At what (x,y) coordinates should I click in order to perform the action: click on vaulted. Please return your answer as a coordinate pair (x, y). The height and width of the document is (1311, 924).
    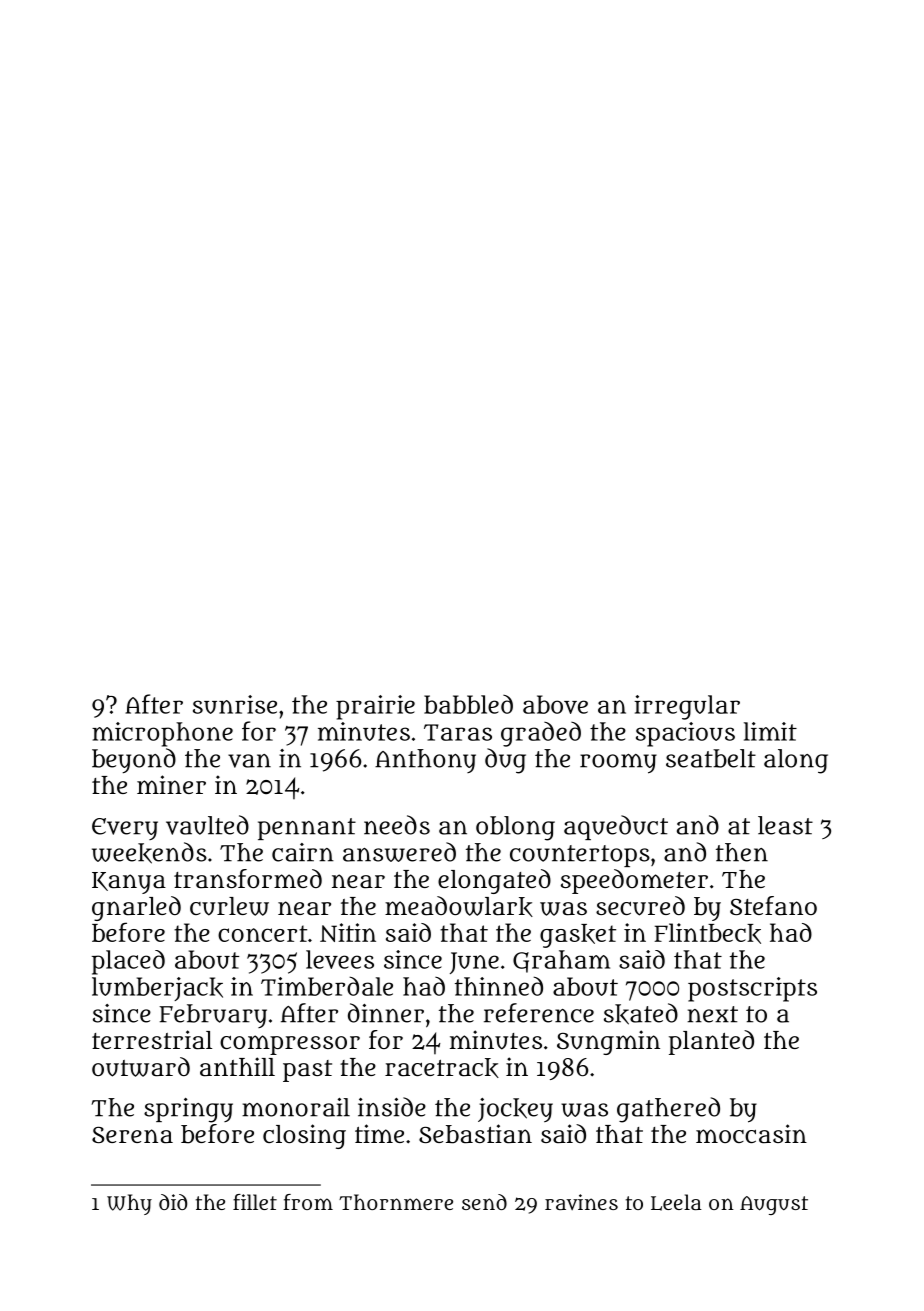
    Looking at the image, I should click on (207, 825).
